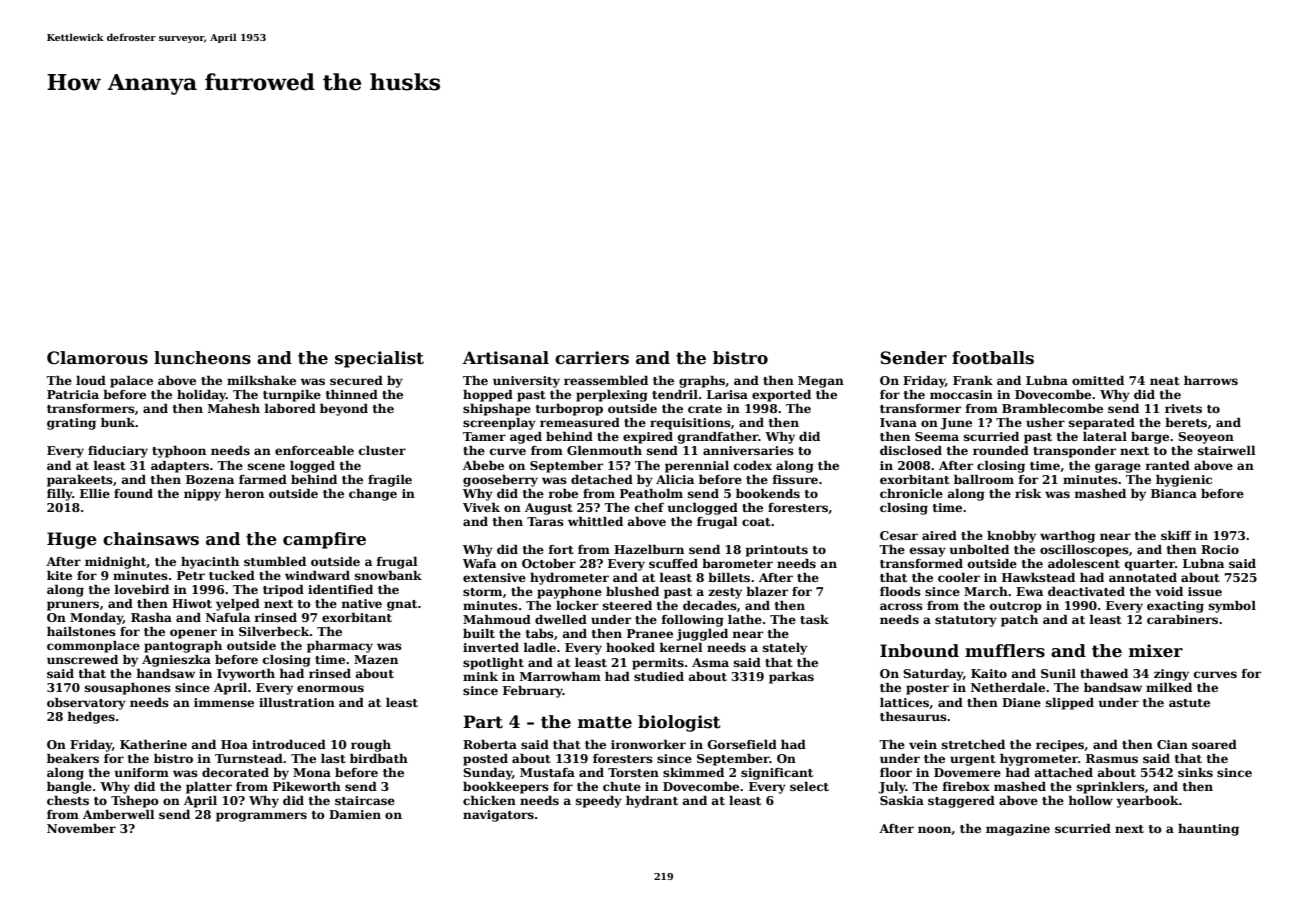  I want to click on birdbath, so click(379, 758).
